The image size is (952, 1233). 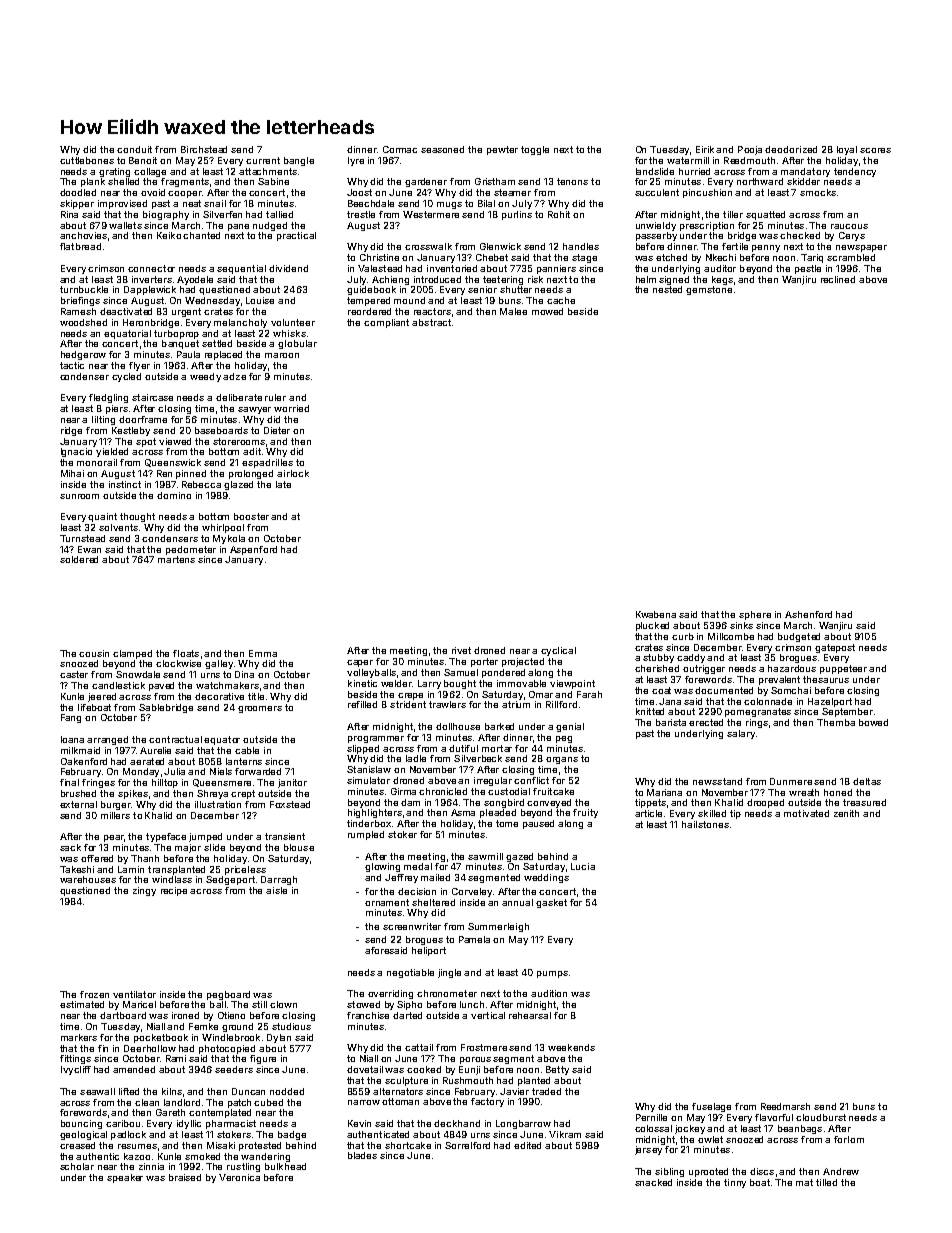 I want to click on shortcake, so click(x=408, y=1145).
